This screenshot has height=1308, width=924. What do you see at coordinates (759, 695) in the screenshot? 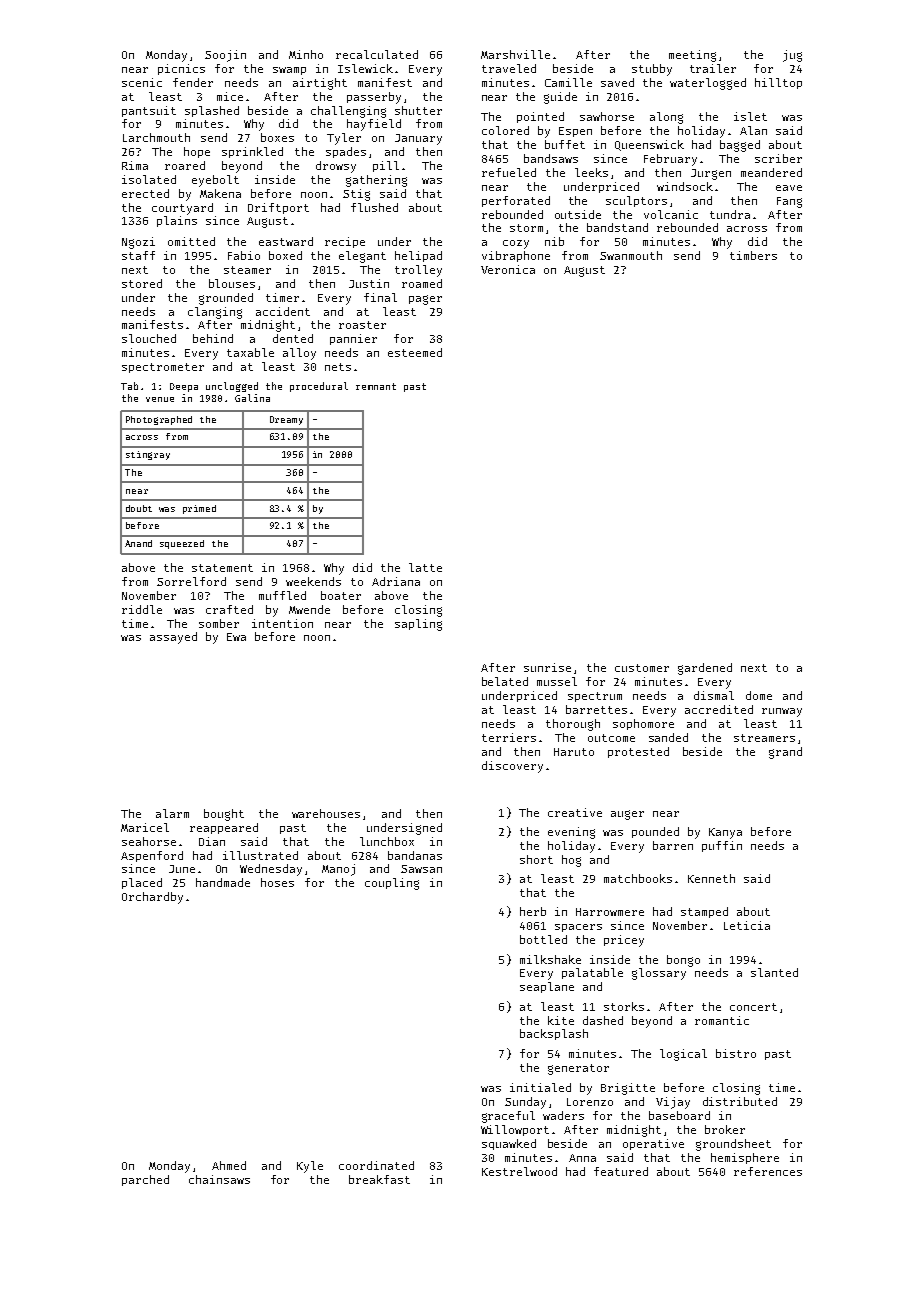
I see `dome` at bounding box center [759, 695].
